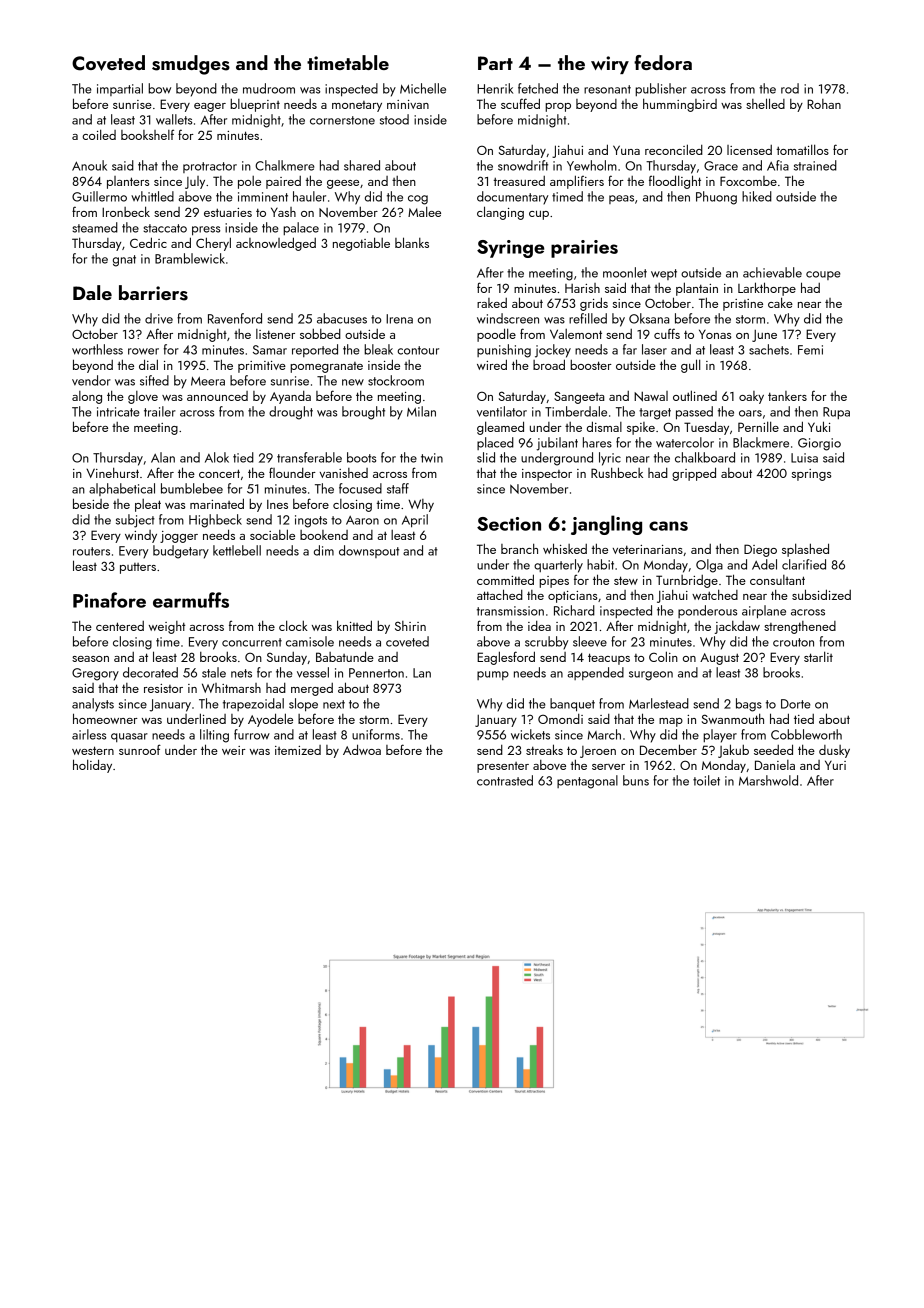  I want to click on centered, so click(120, 626).
